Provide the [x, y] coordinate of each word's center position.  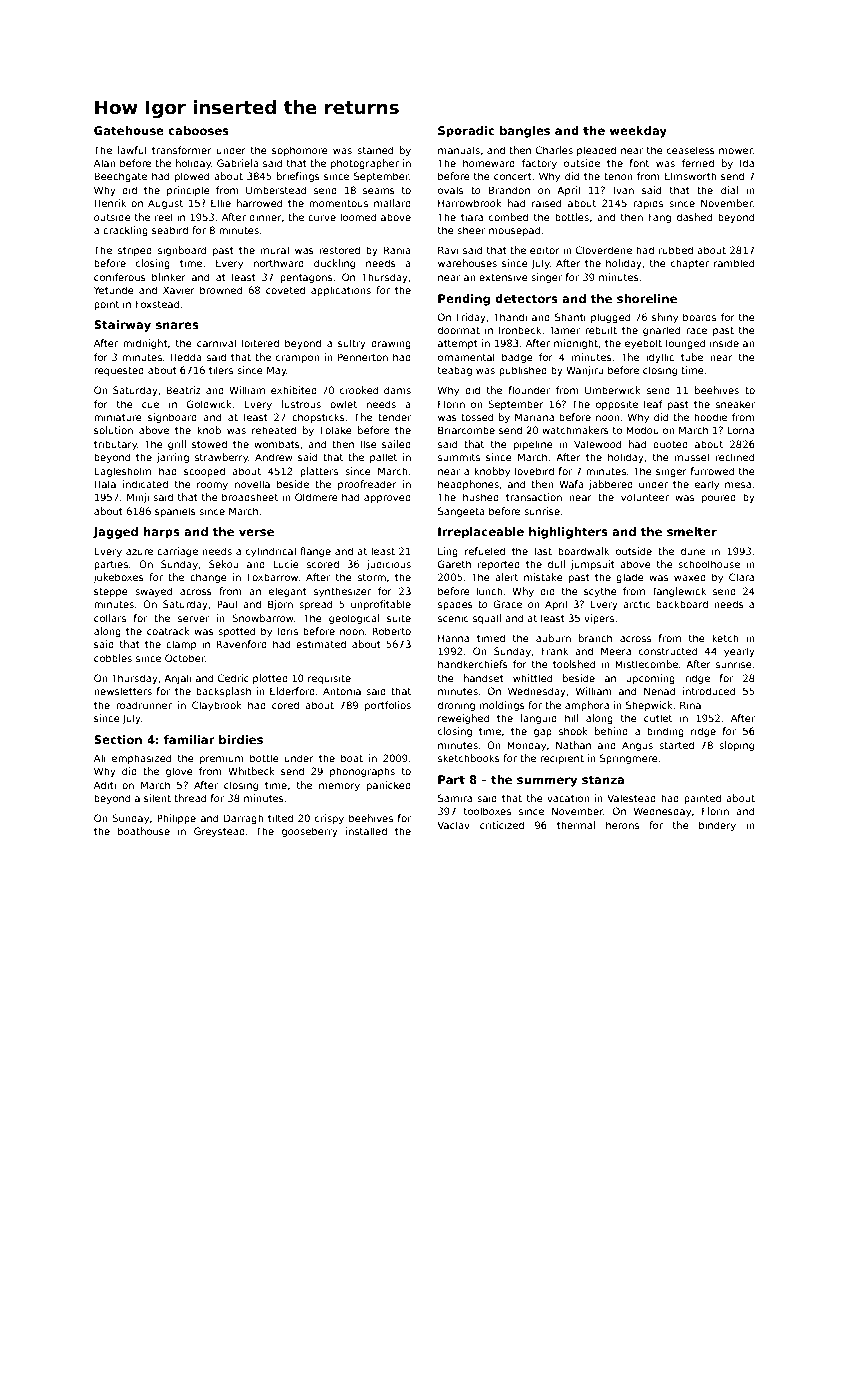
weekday [638, 132]
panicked [389, 786]
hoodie [710, 417]
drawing [391, 344]
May [277, 371]
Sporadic [466, 132]
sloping [736, 746]
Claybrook [217, 706]
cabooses [198, 130]
